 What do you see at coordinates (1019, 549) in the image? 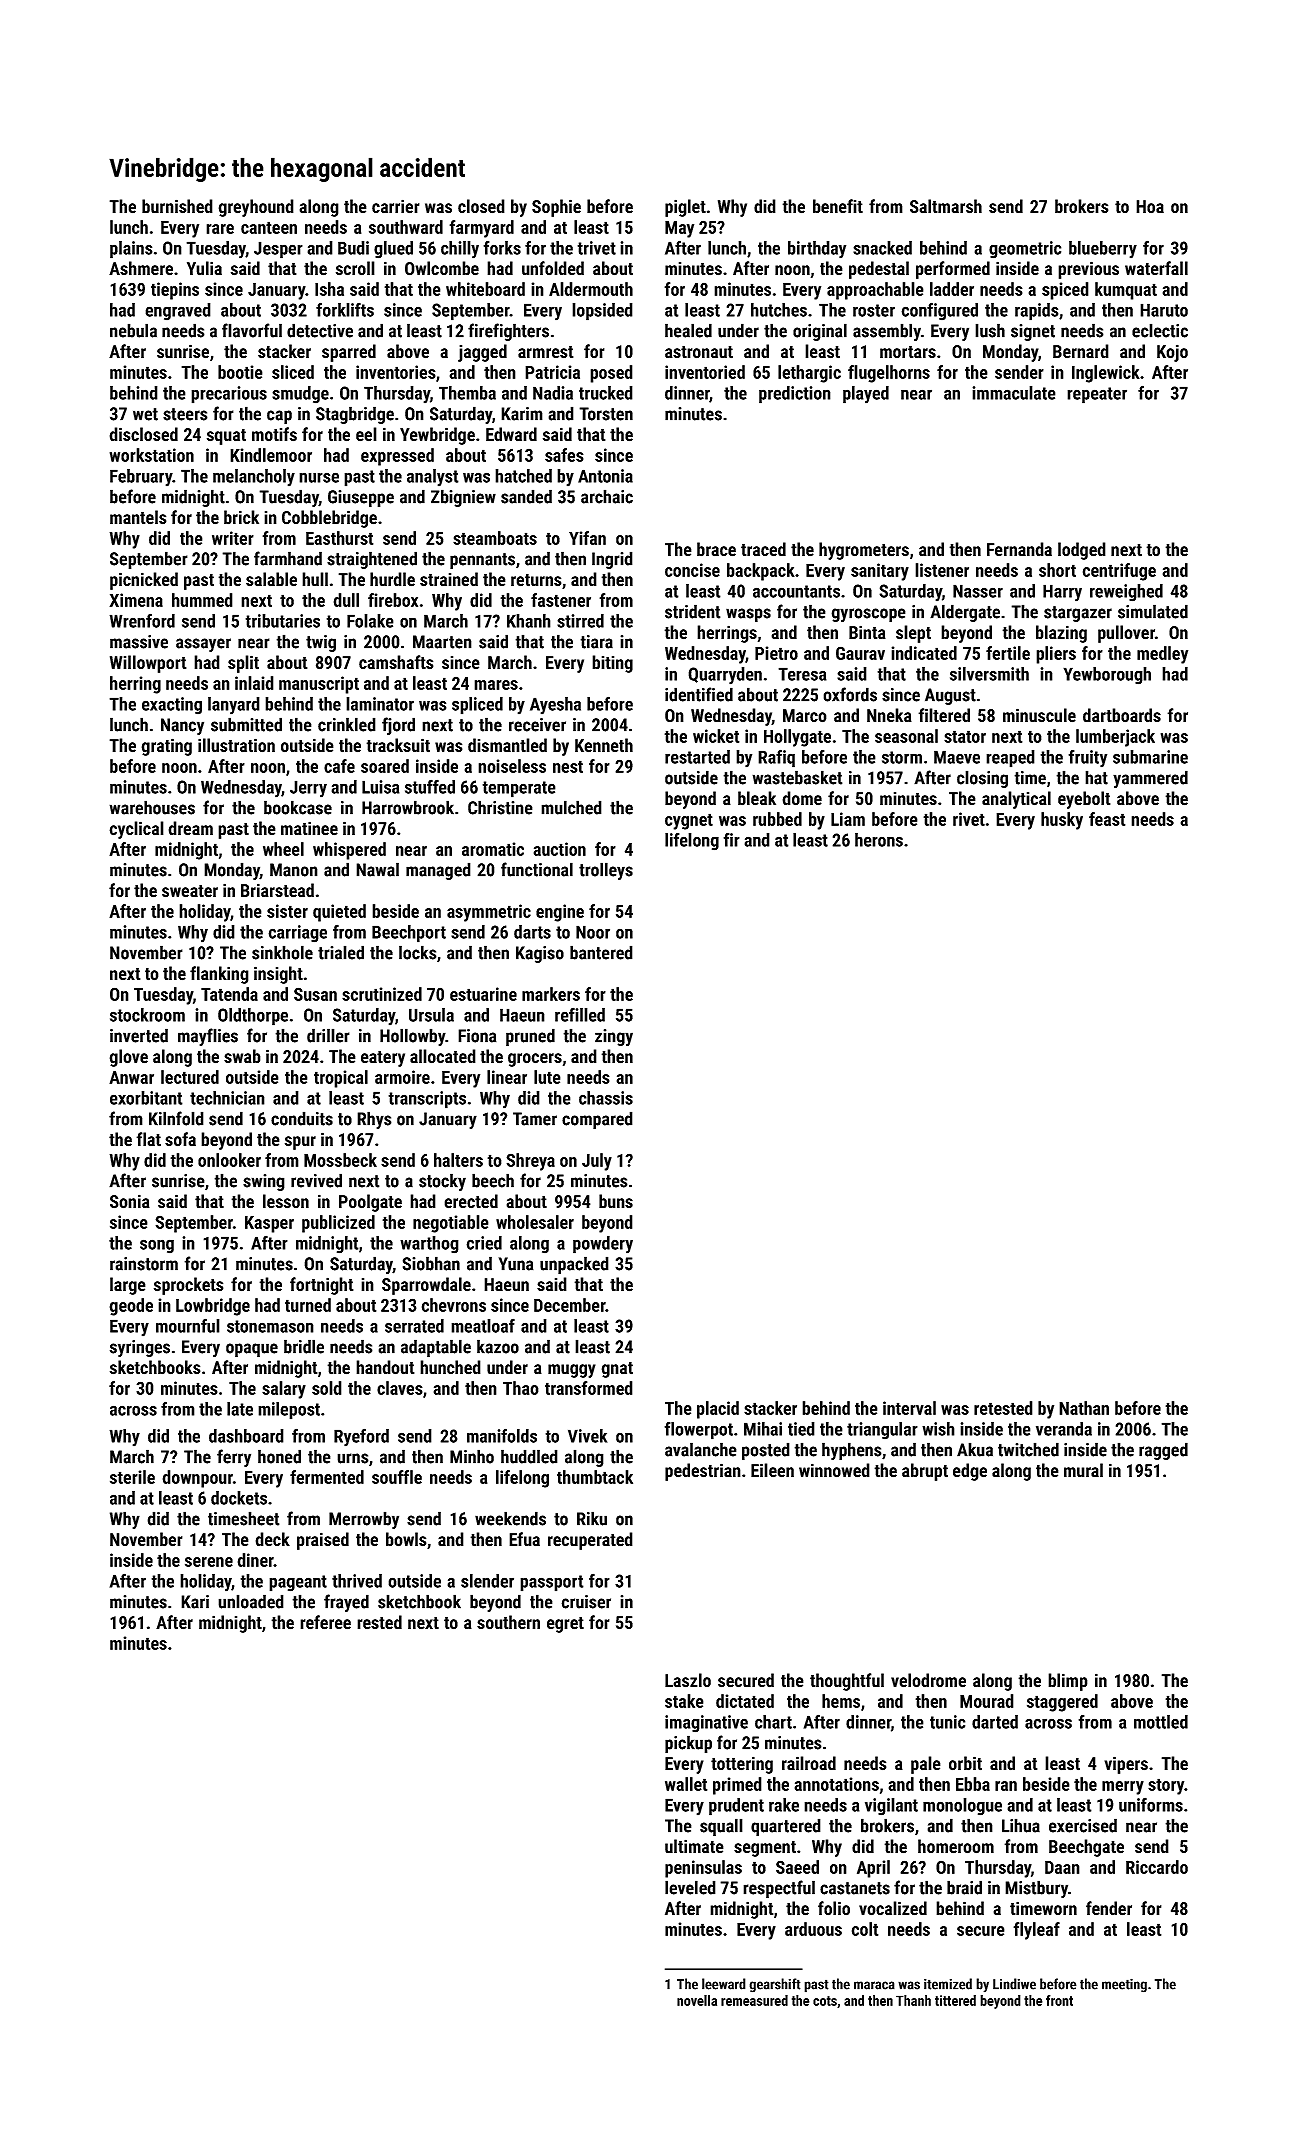
I see `Fernanda` at bounding box center [1019, 549].
